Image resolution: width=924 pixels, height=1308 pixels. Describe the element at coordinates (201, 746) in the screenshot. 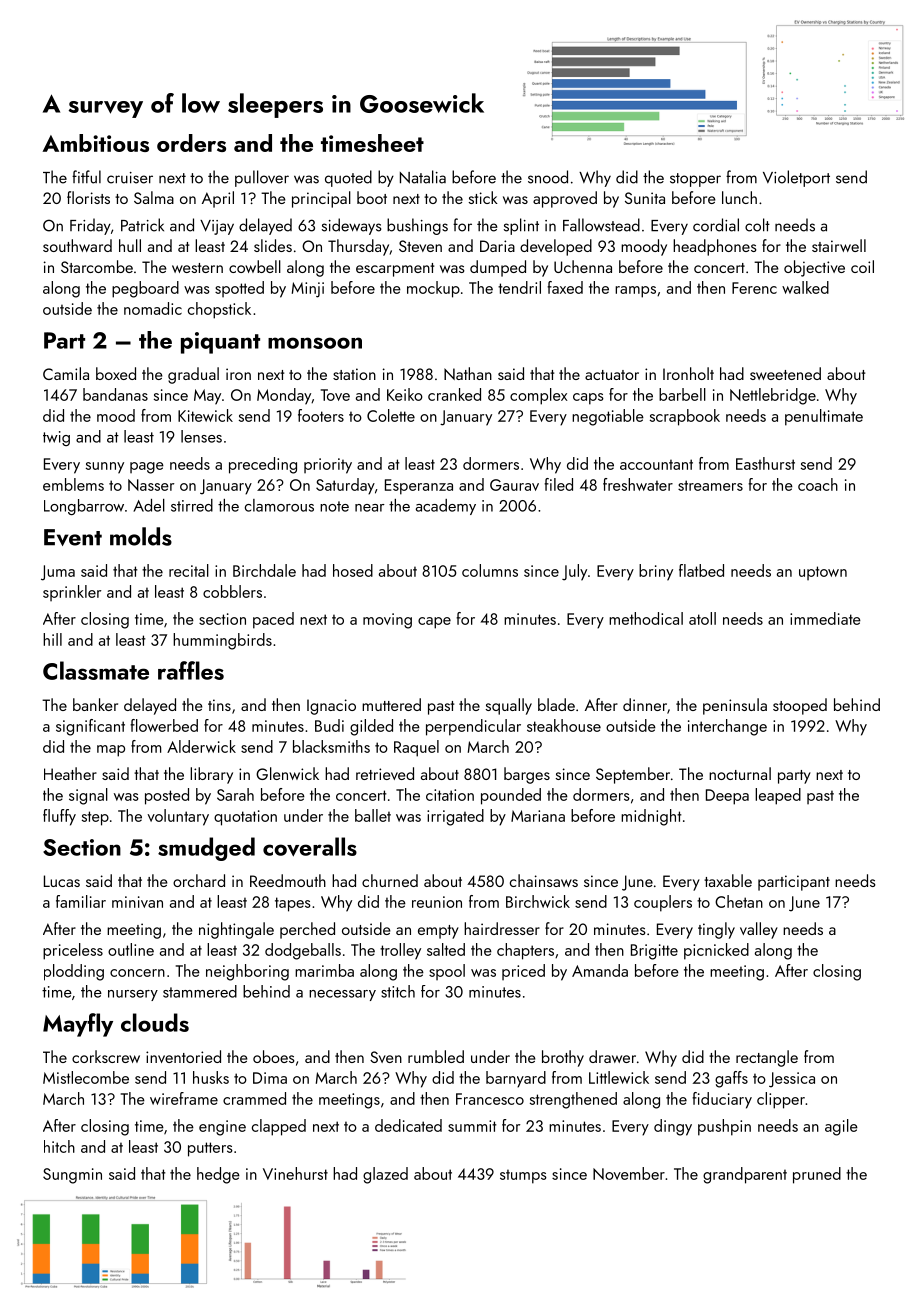

I see `Alderwick` at that location.
